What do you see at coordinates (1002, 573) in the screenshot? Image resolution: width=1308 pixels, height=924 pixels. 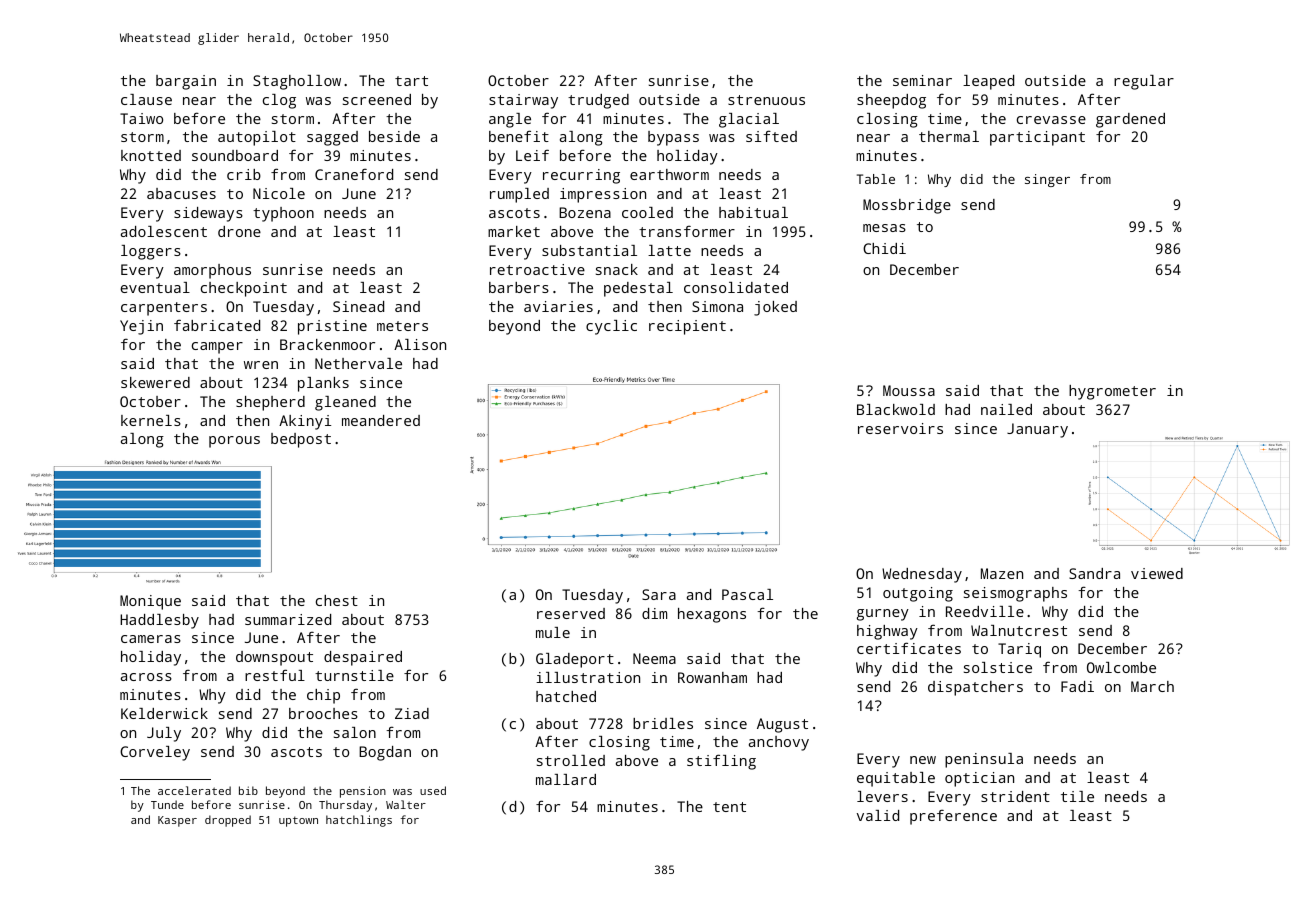 I see `Mazen` at bounding box center [1002, 573].
